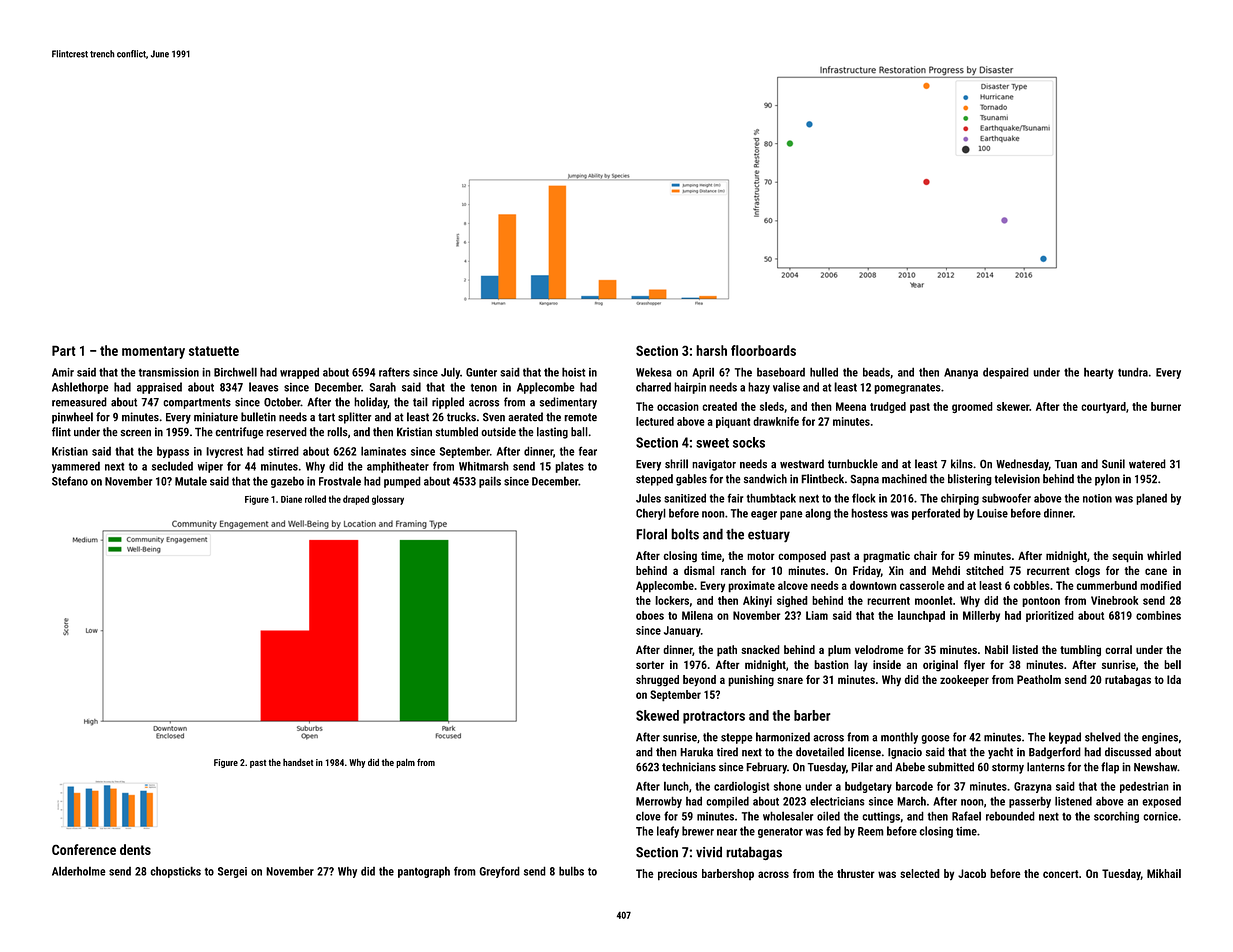 The height and width of the image is (952, 1233). What do you see at coordinates (650, 665) in the image?
I see `sorter` at bounding box center [650, 665].
